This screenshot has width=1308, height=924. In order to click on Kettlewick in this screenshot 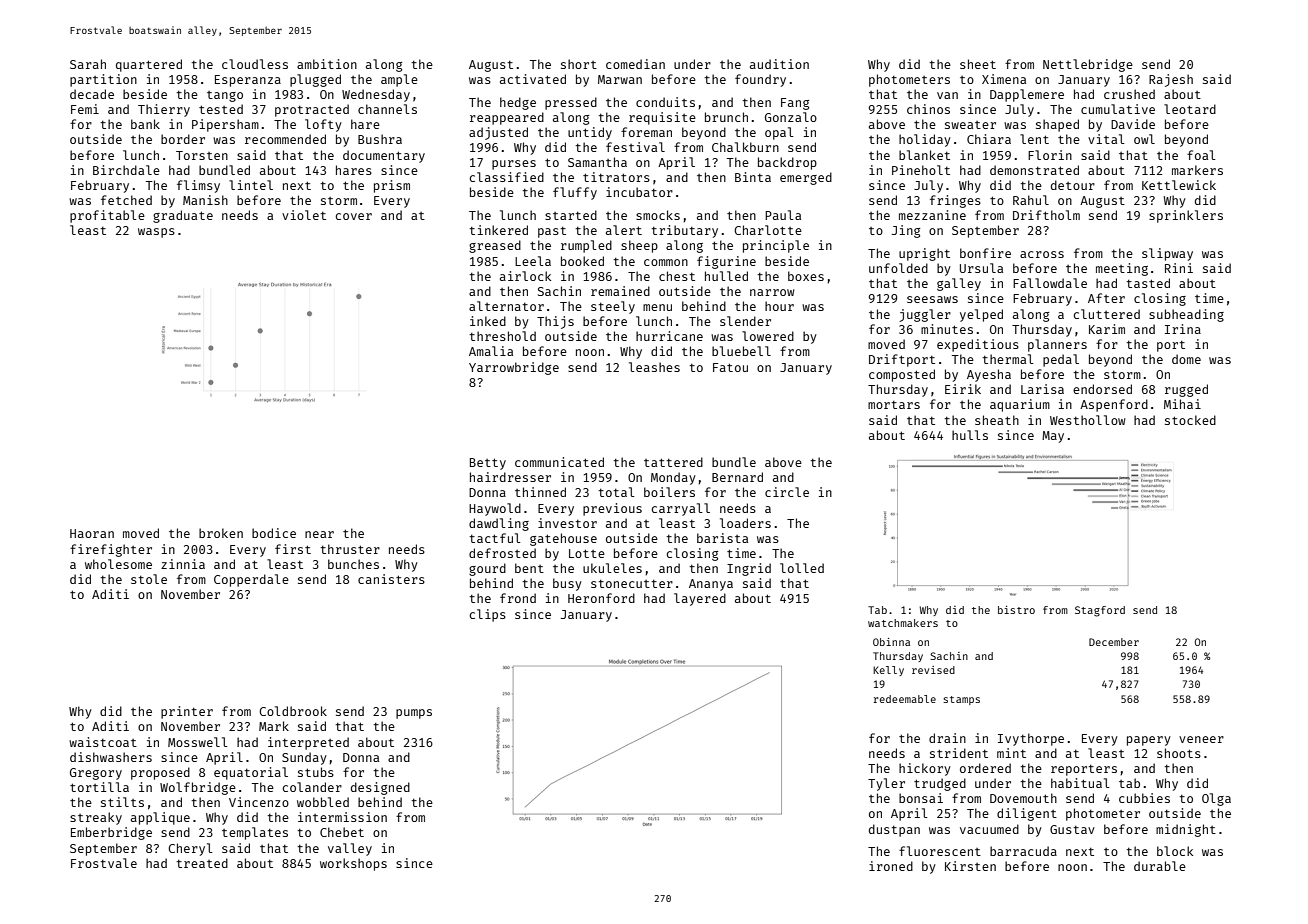, I will do `click(1179, 185)`.
